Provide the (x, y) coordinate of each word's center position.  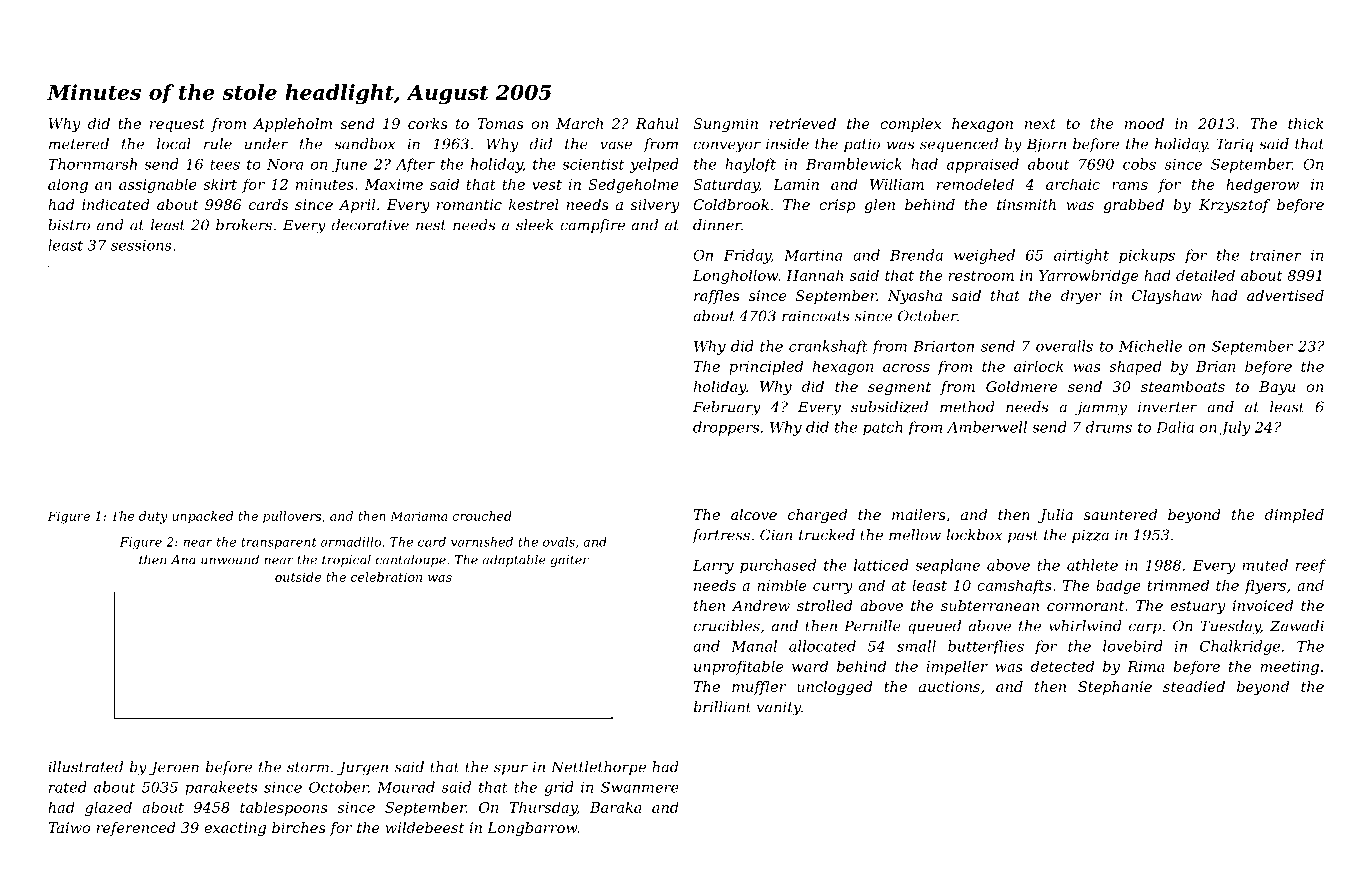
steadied (1194, 686)
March (579, 123)
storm (308, 767)
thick (1306, 123)
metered (79, 144)
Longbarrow (532, 829)
